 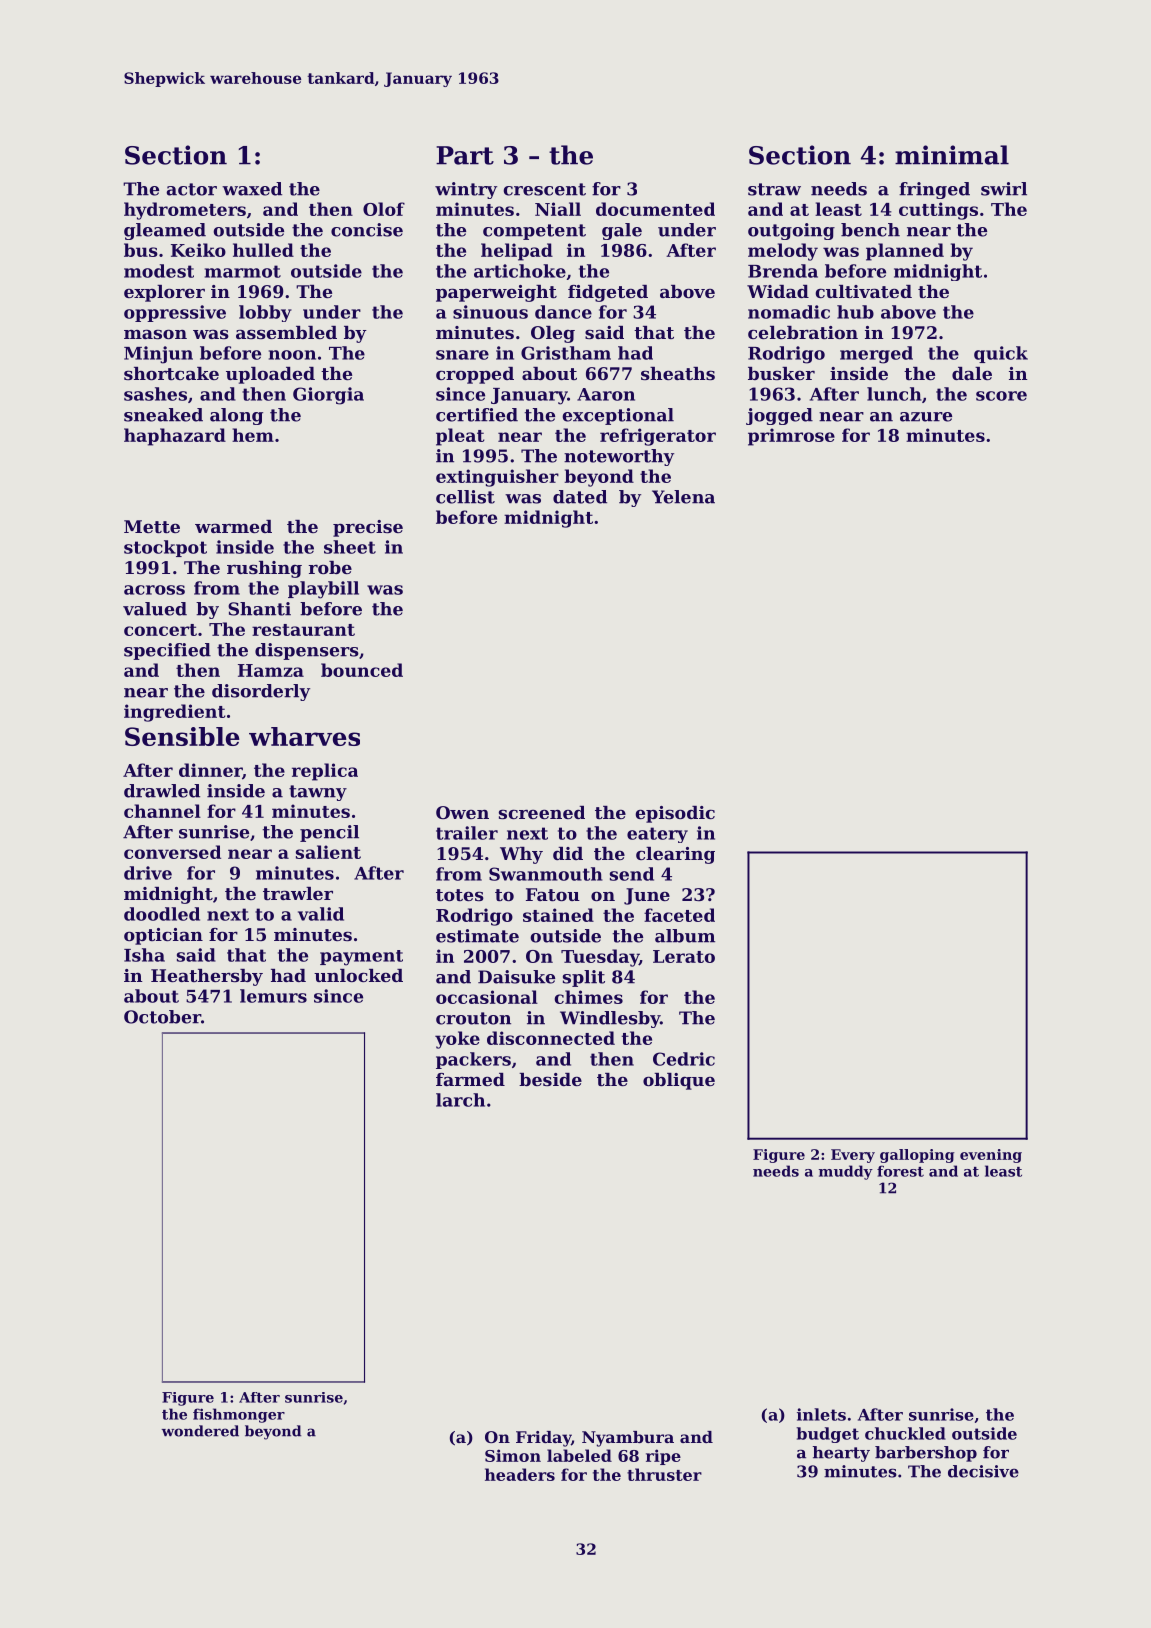 What do you see at coordinates (323, 590) in the page?
I see `playbill` at bounding box center [323, 590].
